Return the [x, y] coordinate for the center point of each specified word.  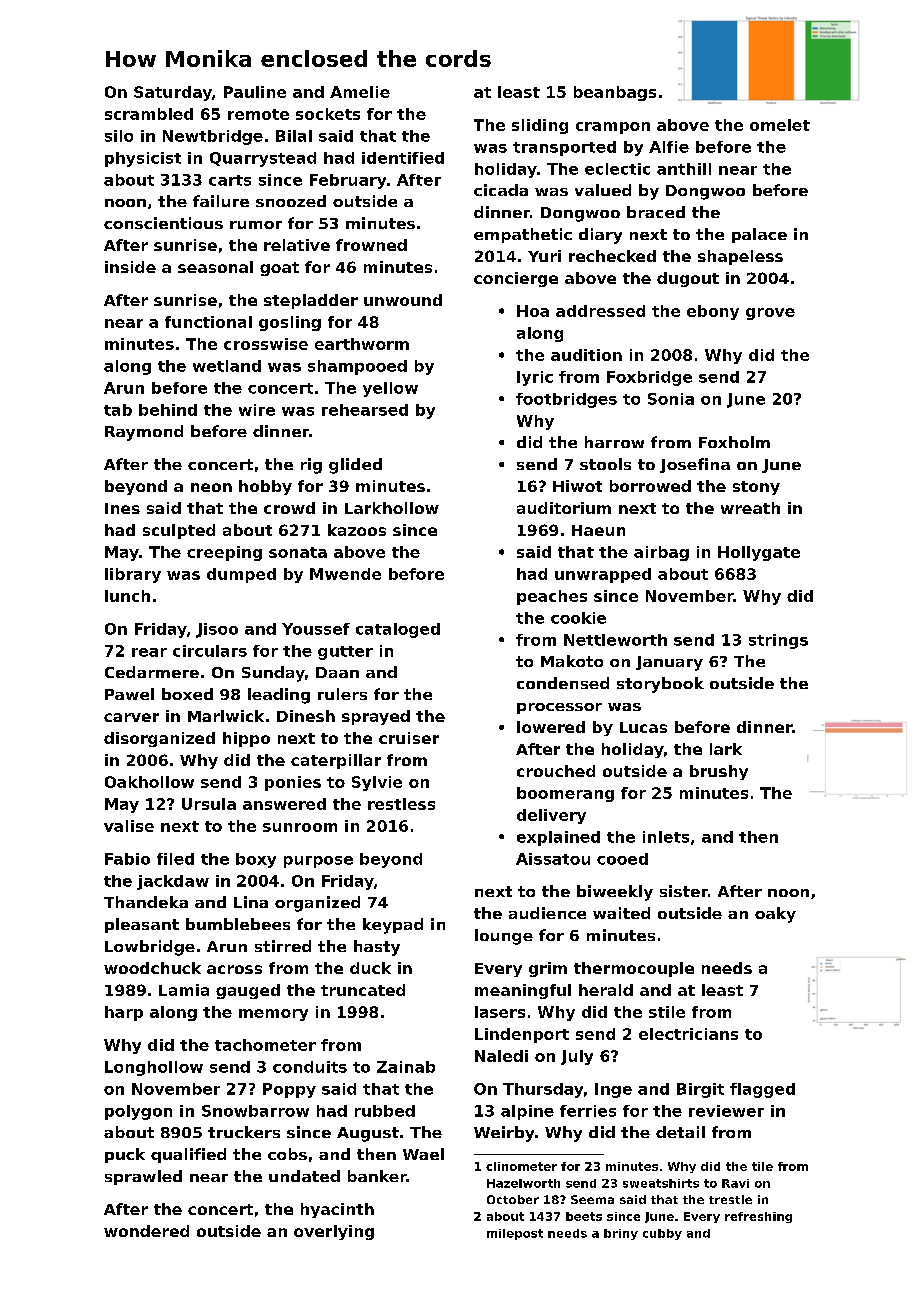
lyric [535, 378]
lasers [500, 1012]
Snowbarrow [255, 1111]
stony [756, 488]
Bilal [294, 136]
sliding [540, 126]
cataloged [398, 630]
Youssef [316, 629]
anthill [684, 169]
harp [124, 1013]
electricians [688, 1034]
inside [130, 267]
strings [778, 641]
